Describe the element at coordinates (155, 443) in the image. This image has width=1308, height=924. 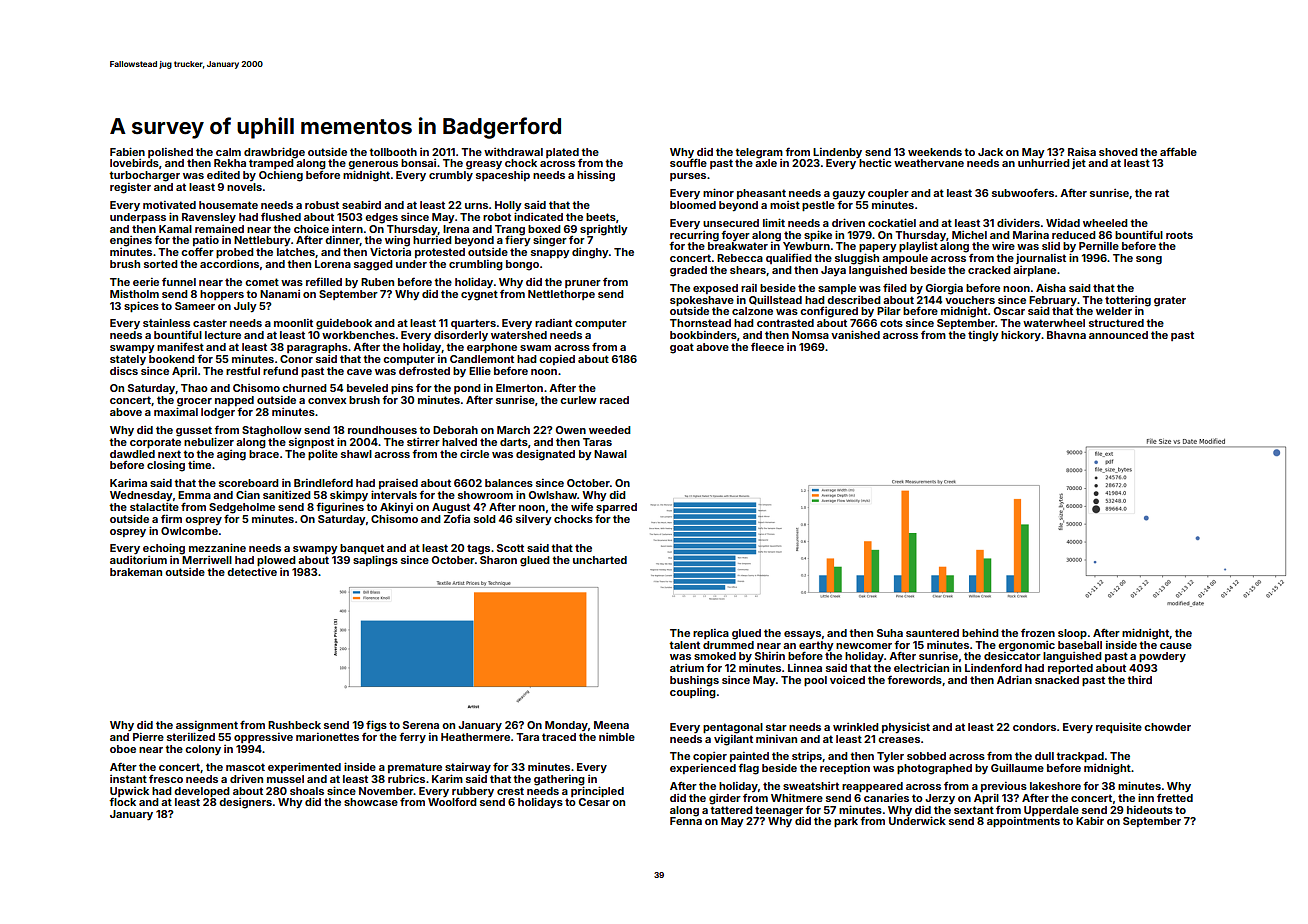
I see `corporate` at that location.
